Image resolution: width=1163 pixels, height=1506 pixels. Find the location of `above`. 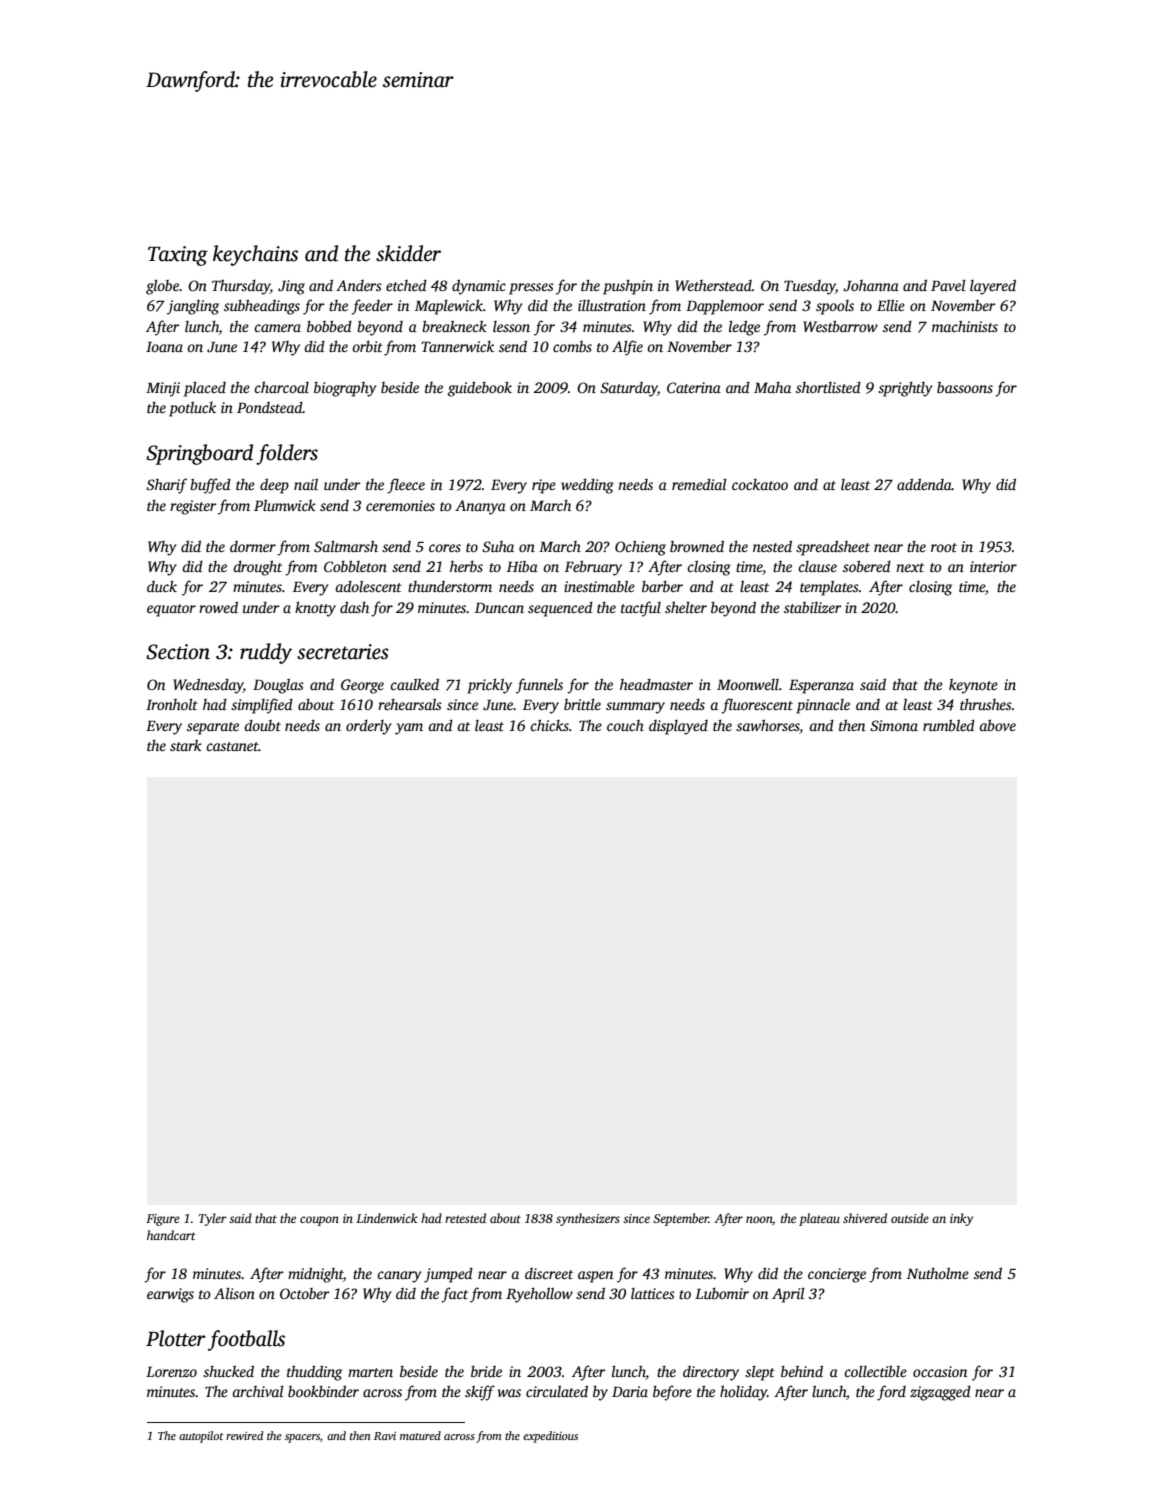

above is located at coordinates (997, 725).
